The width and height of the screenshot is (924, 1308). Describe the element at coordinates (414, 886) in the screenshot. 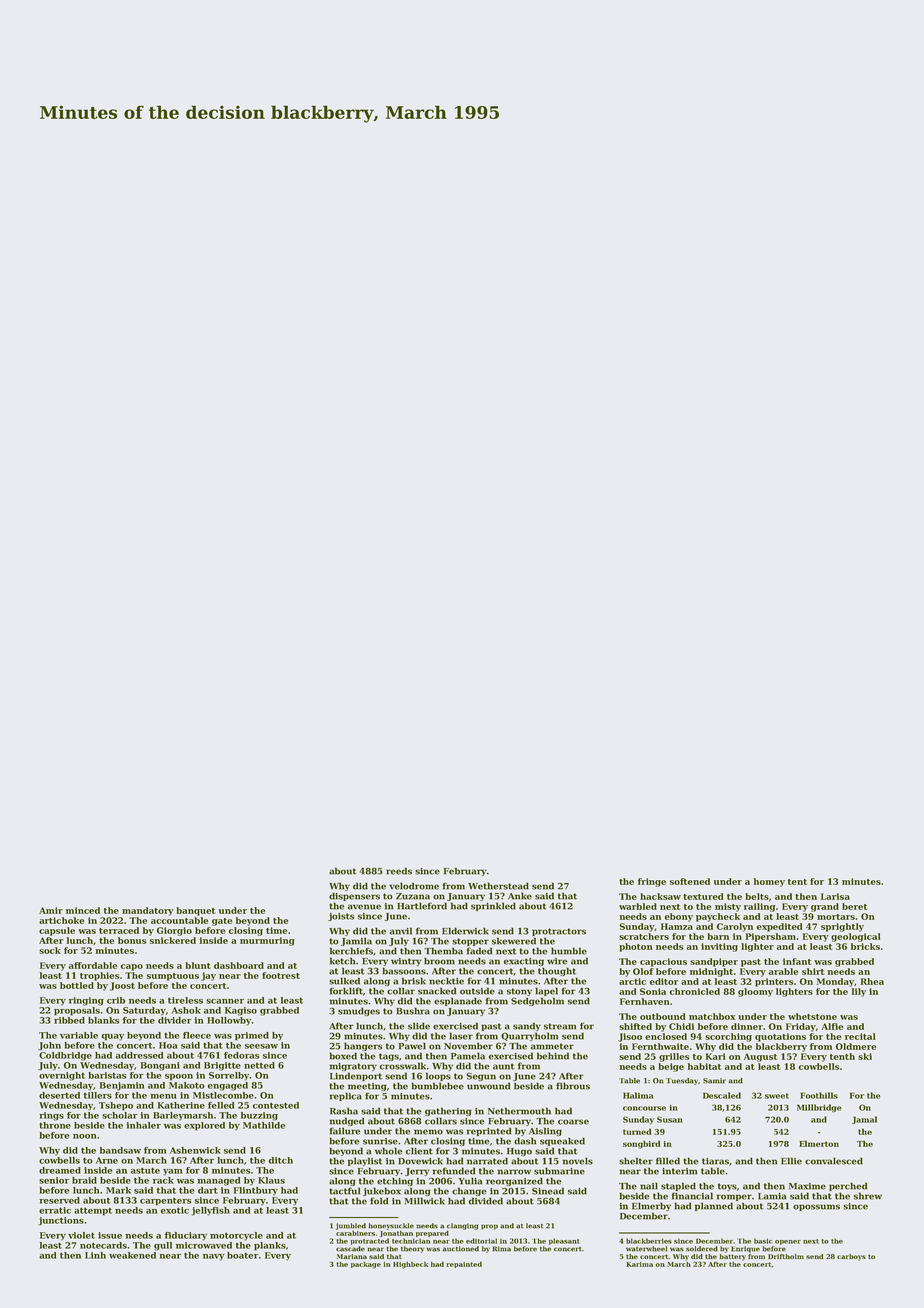

I see `velodrome` at that location.
